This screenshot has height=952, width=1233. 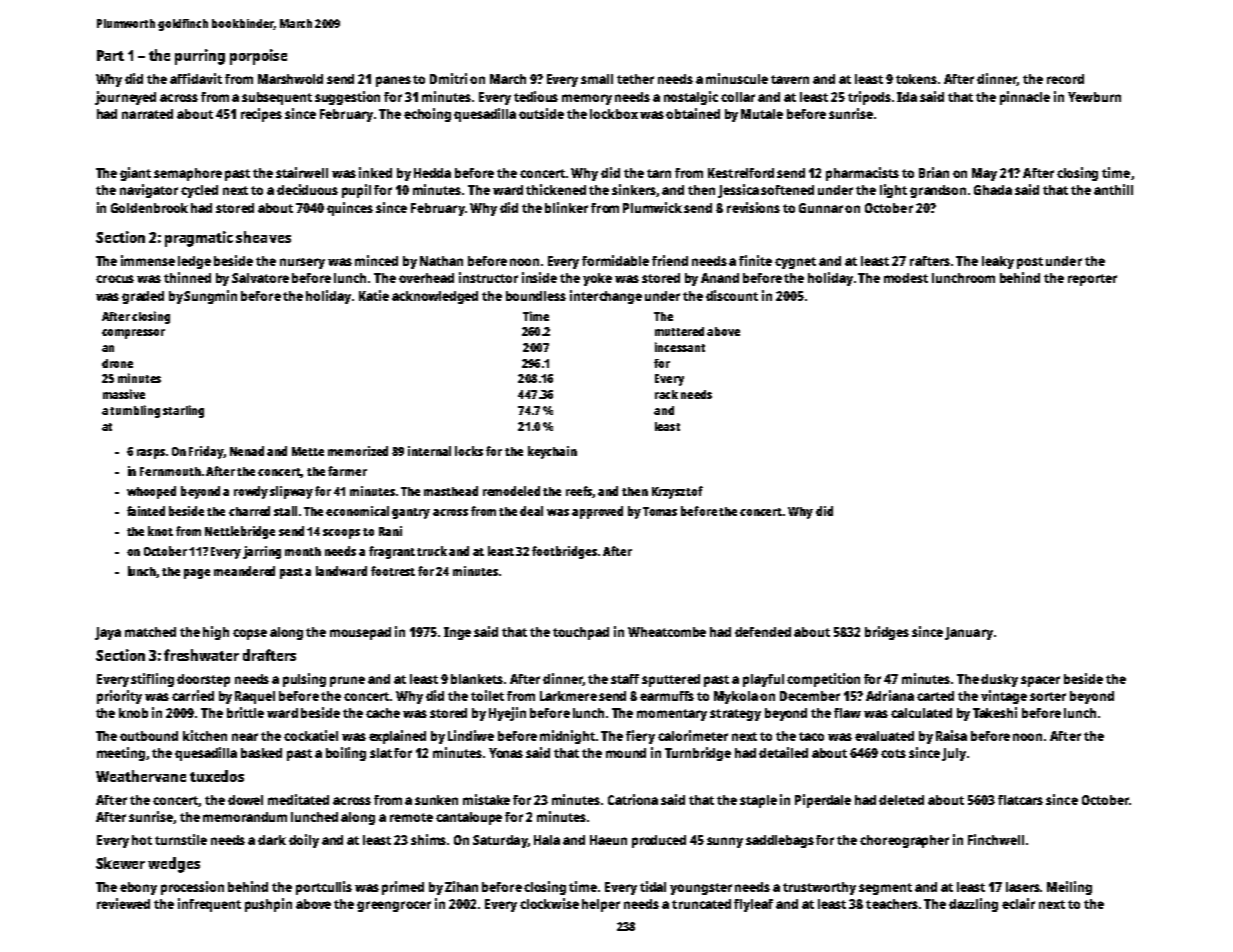 I want to click on tripods, so click(x=869, y=98).
